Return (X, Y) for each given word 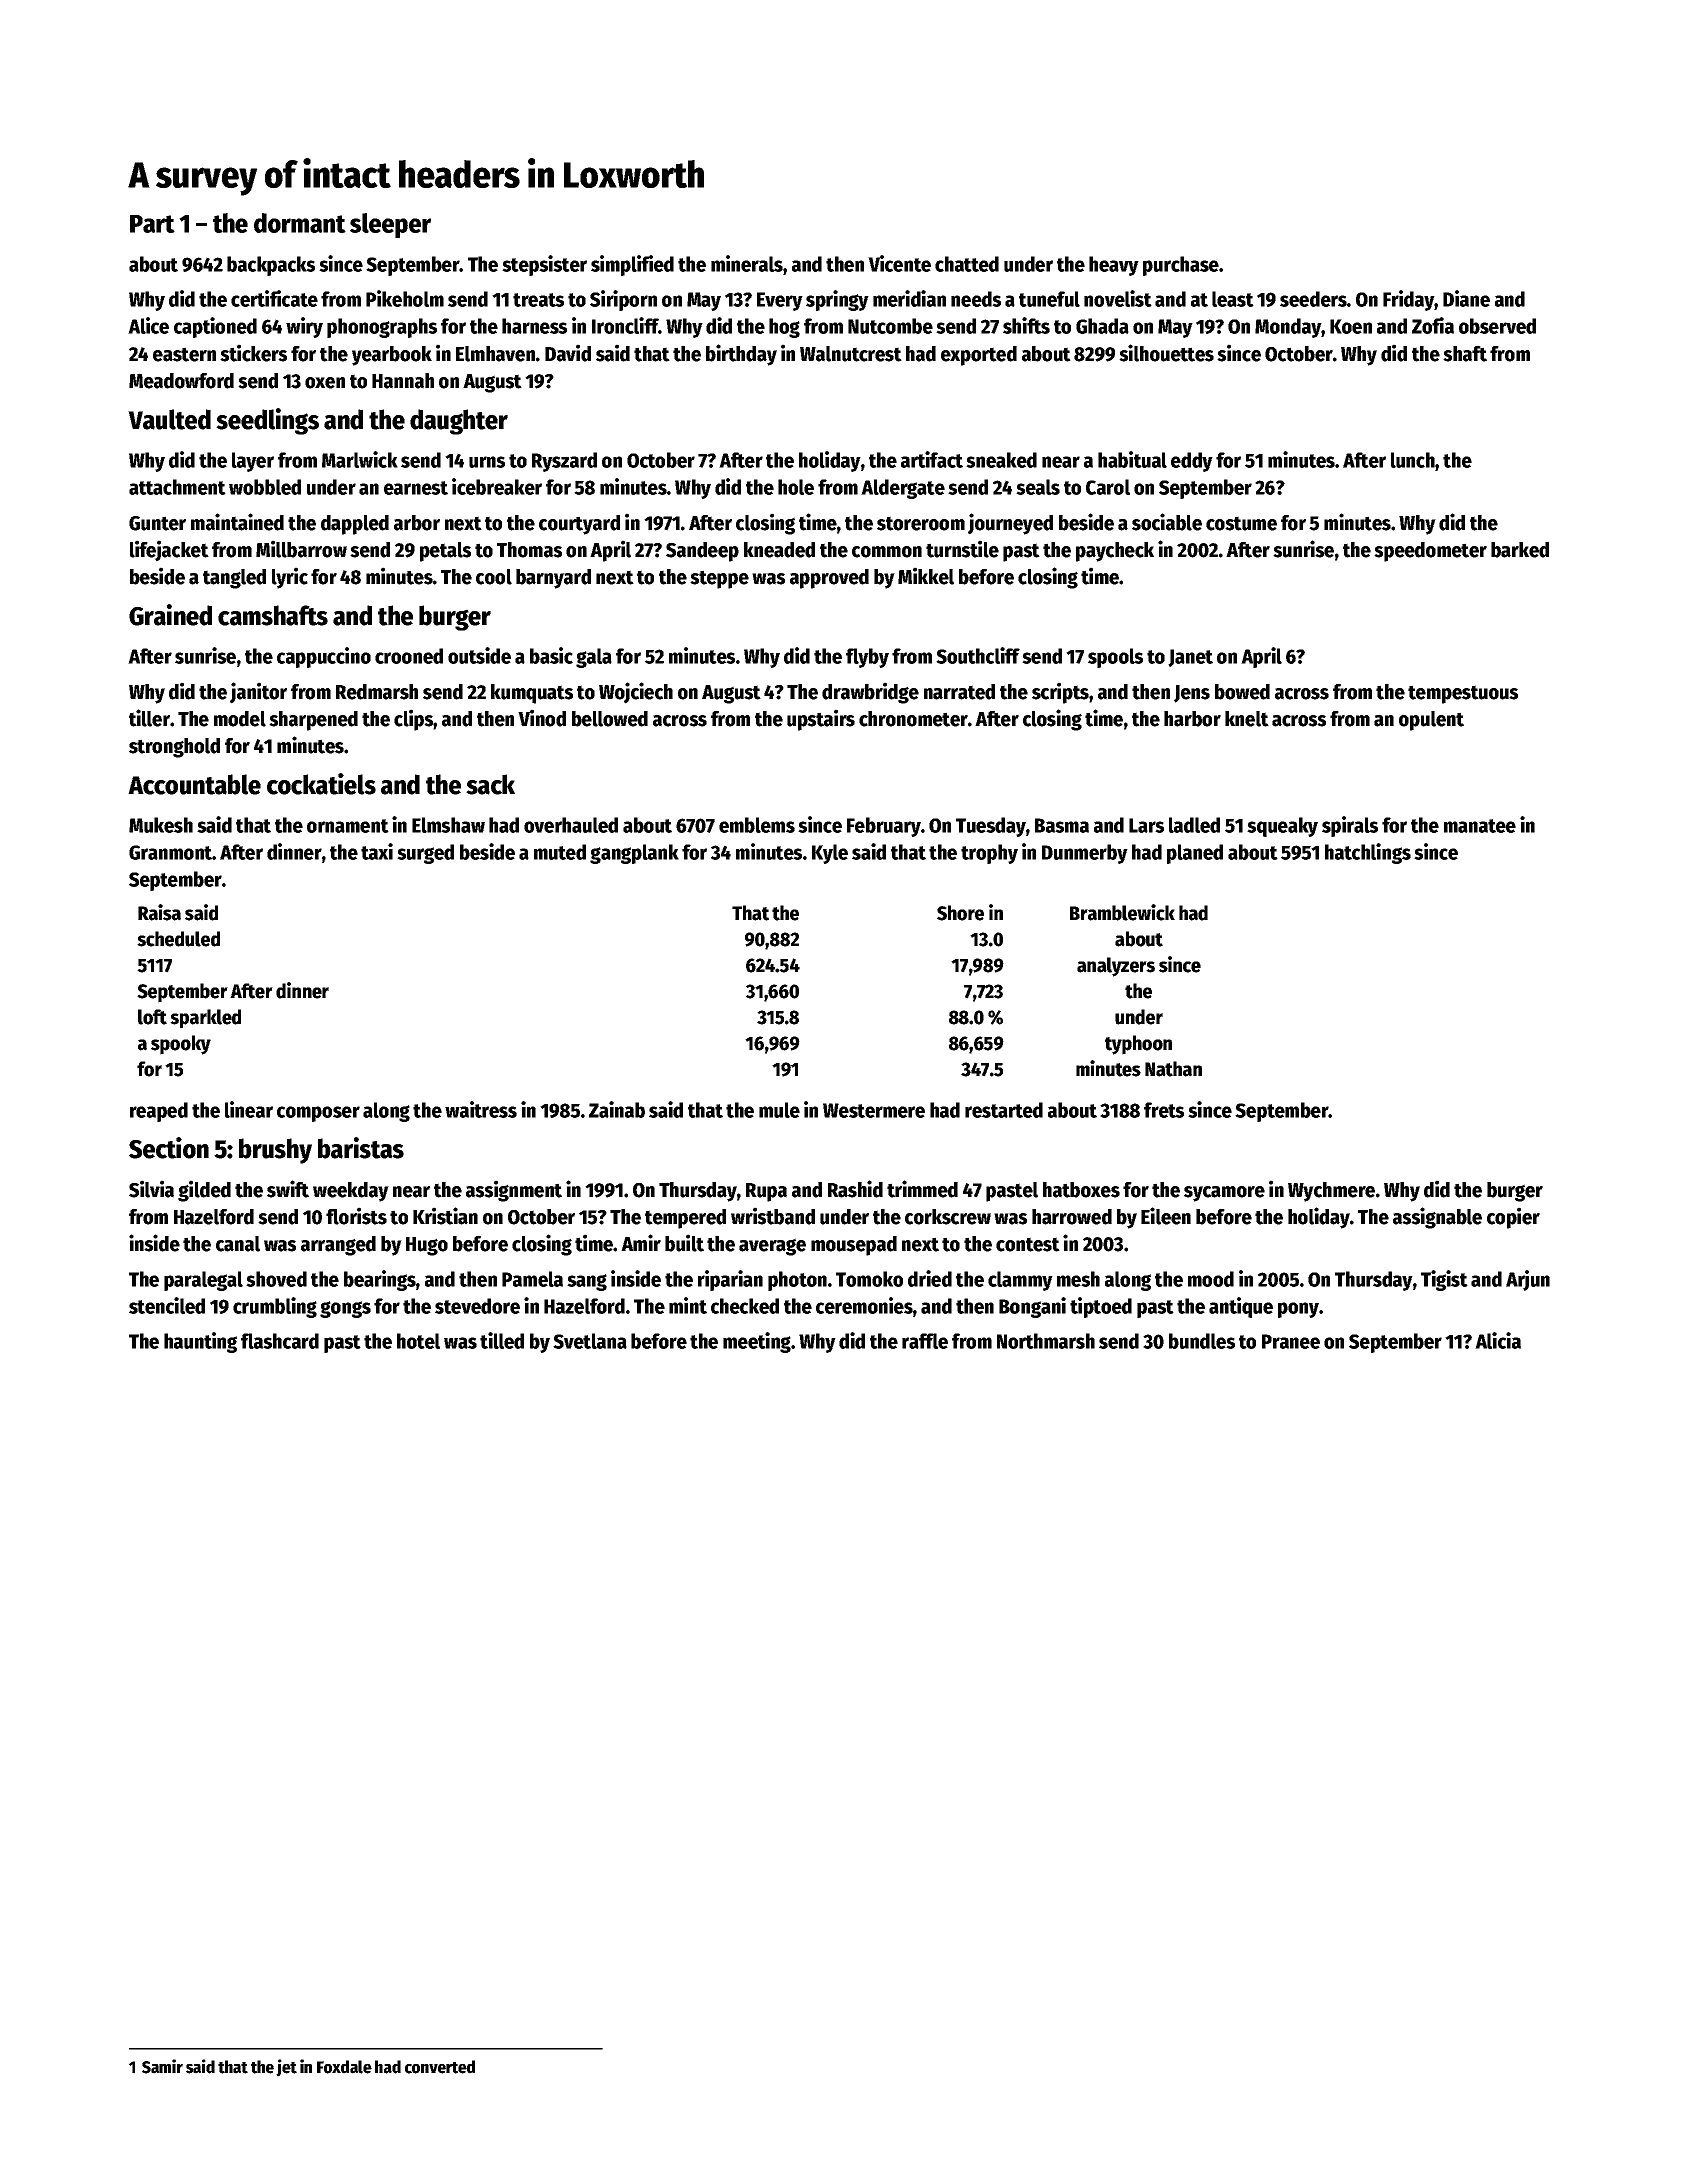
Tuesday (991, 827)
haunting (200, 1342)
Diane (1466, 298)
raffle (925, 1341)
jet (286, 2068)
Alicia (1498, 1340)
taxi (377, 851)
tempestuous (1463, 694)
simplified (632, 265)
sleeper (390, 225)
